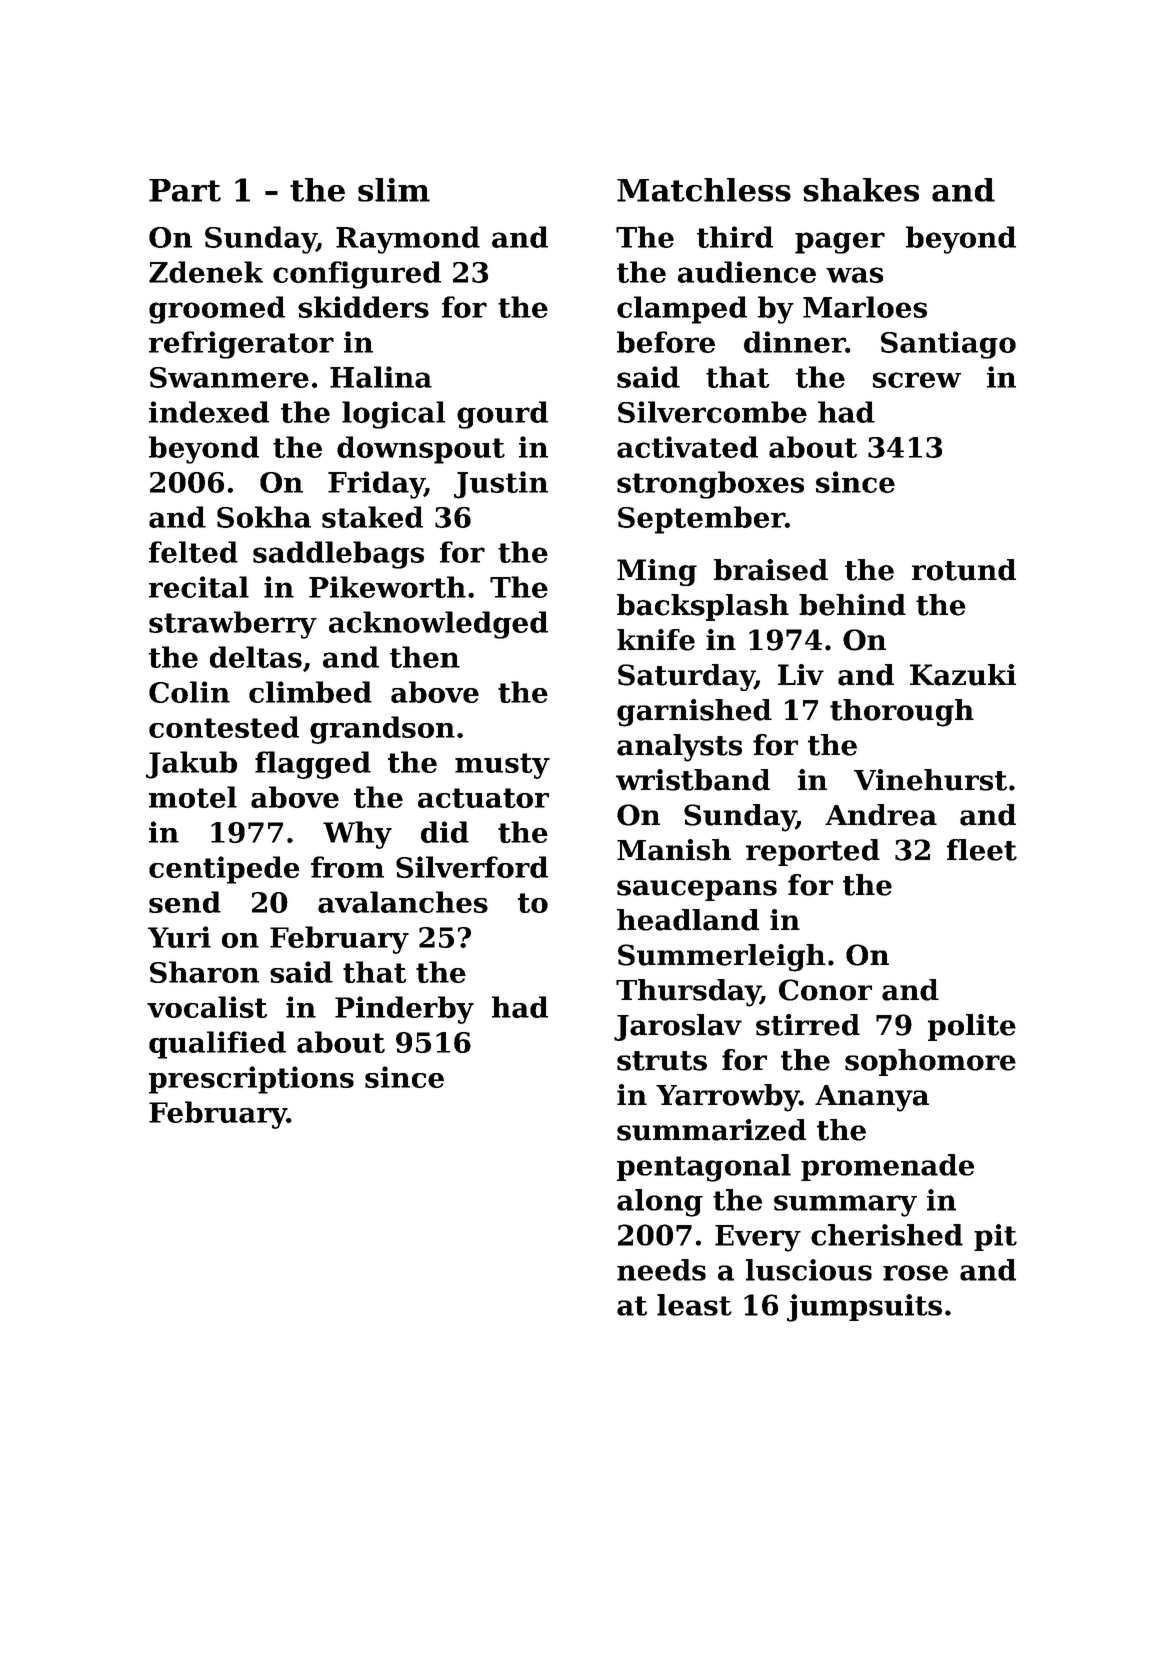  I want to click on knife, so click(656, 640).
